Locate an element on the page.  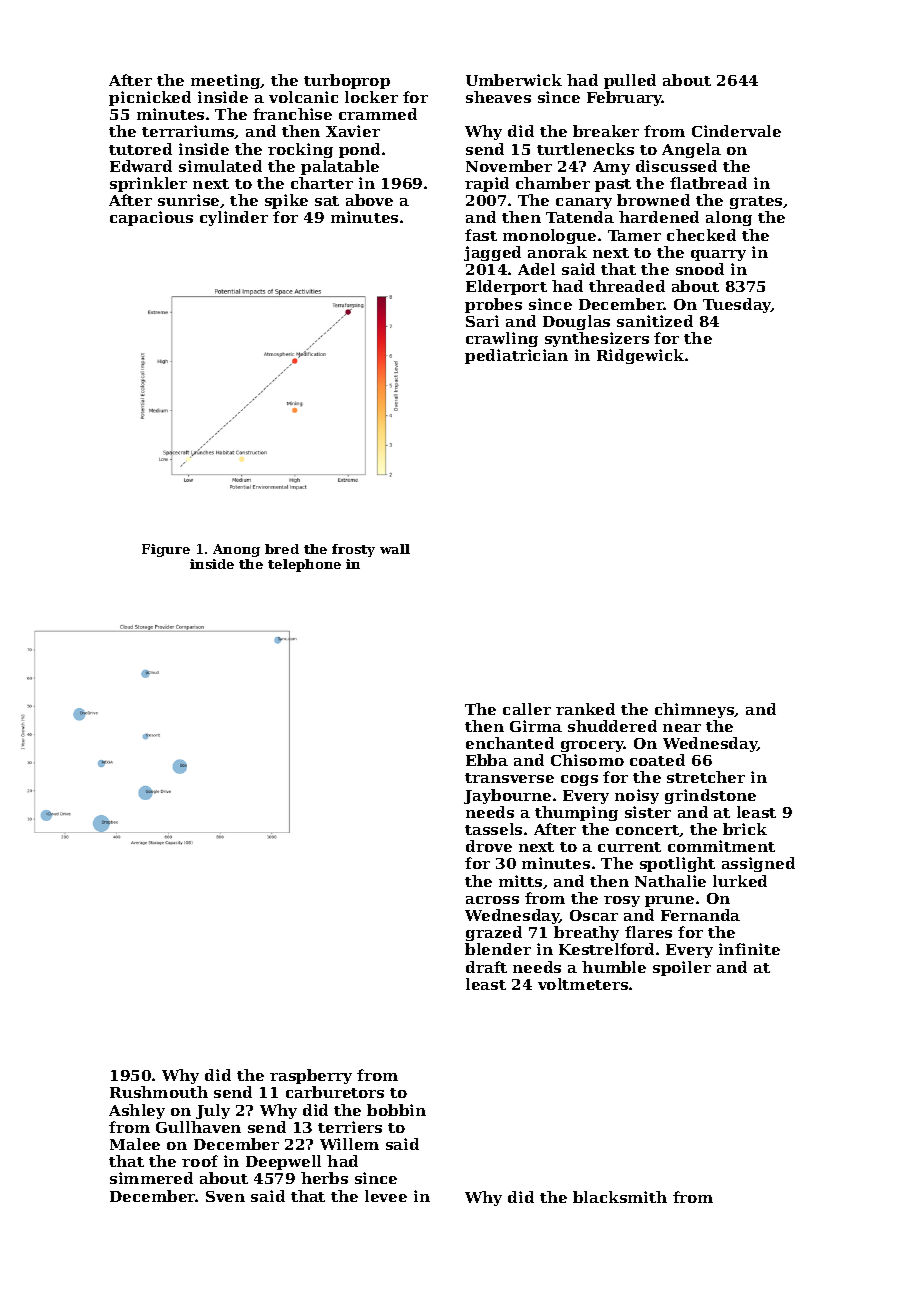
tassels is located at coordinates (493, 829).
